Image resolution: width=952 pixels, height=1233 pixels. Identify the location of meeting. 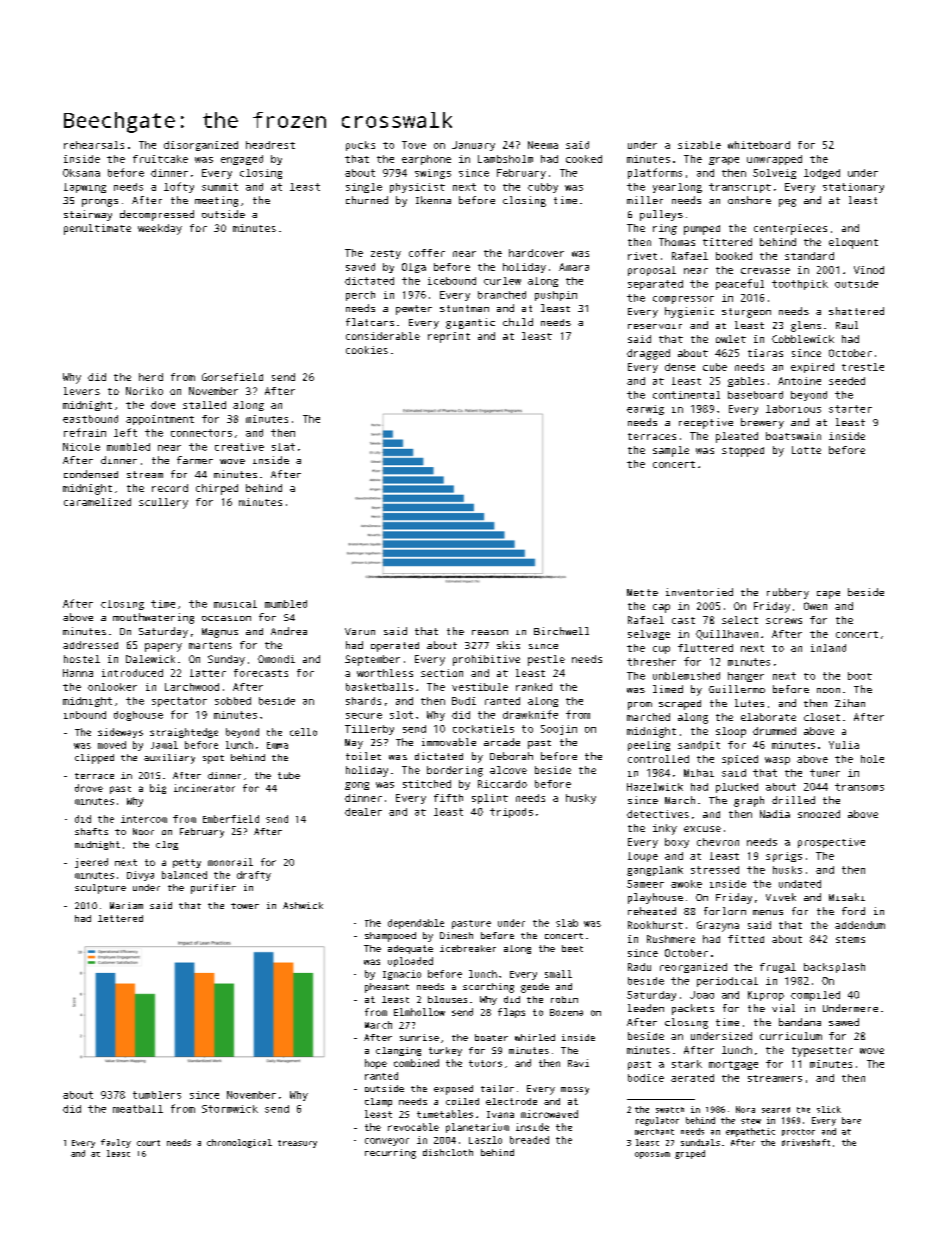
(216, 201).
